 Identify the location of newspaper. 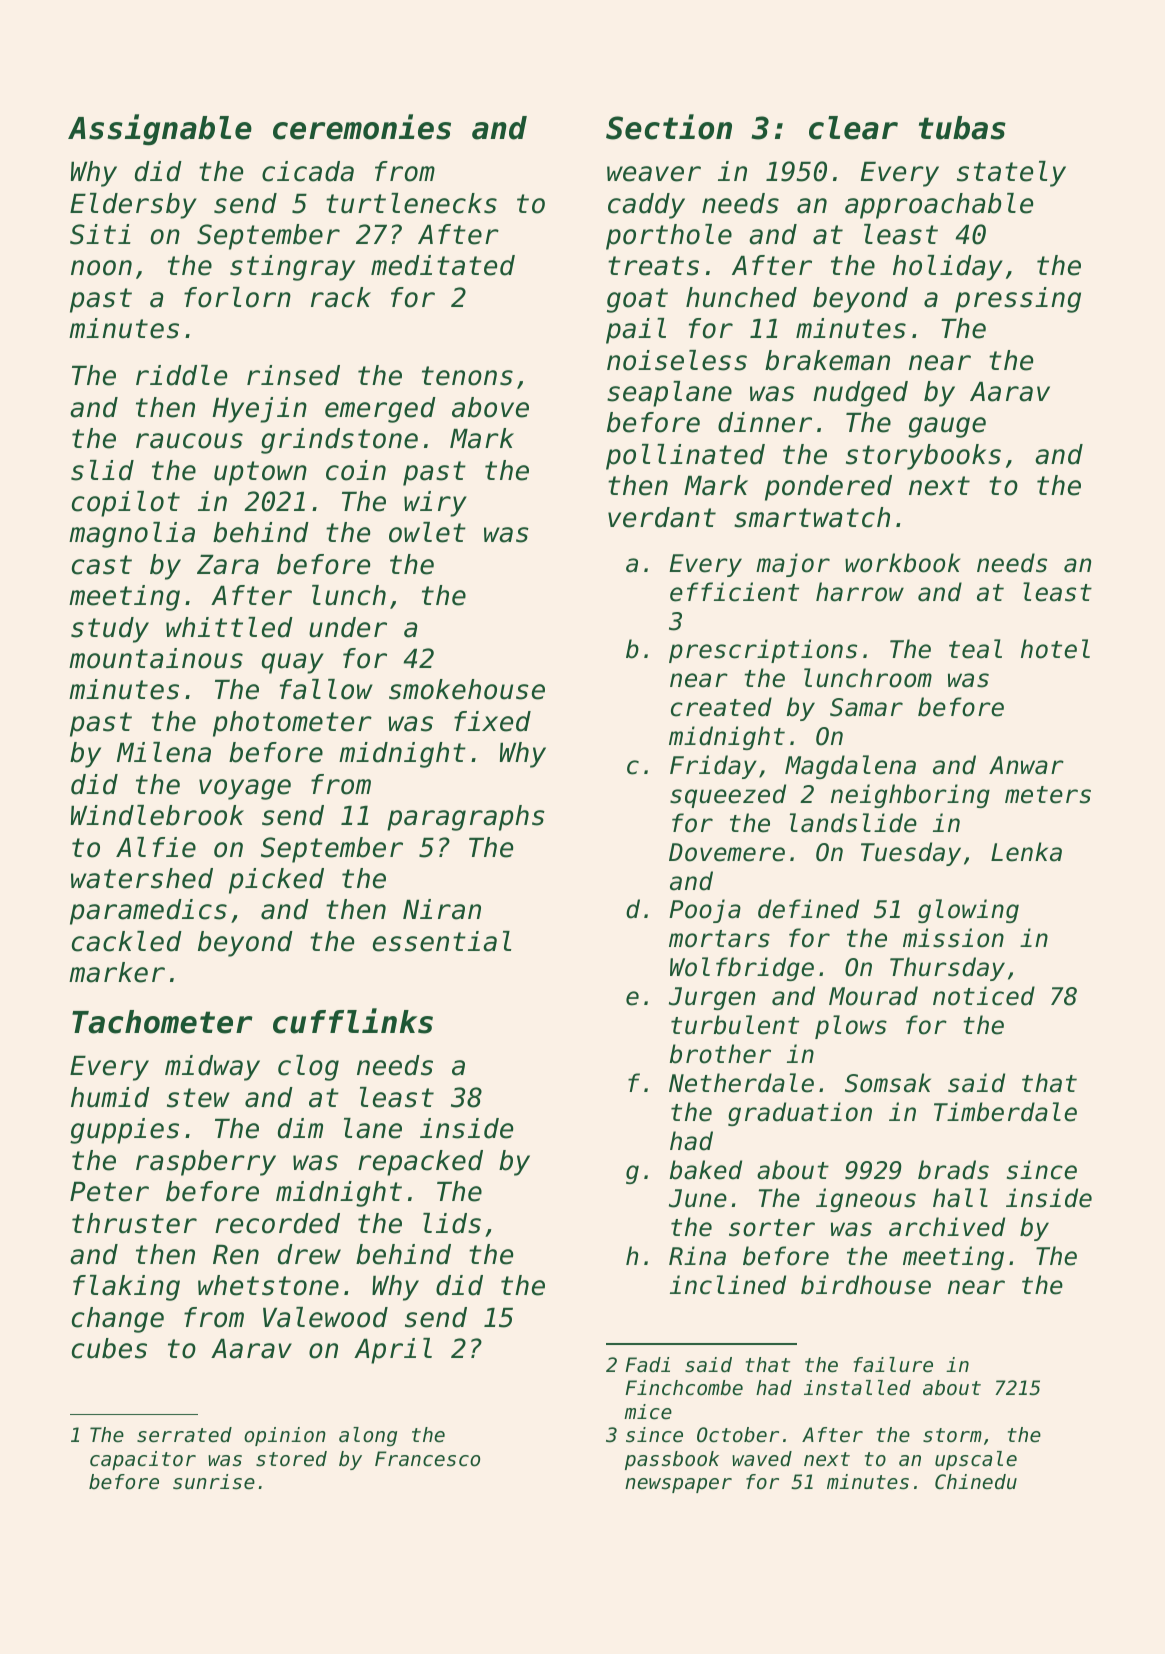
(678, 1485).
